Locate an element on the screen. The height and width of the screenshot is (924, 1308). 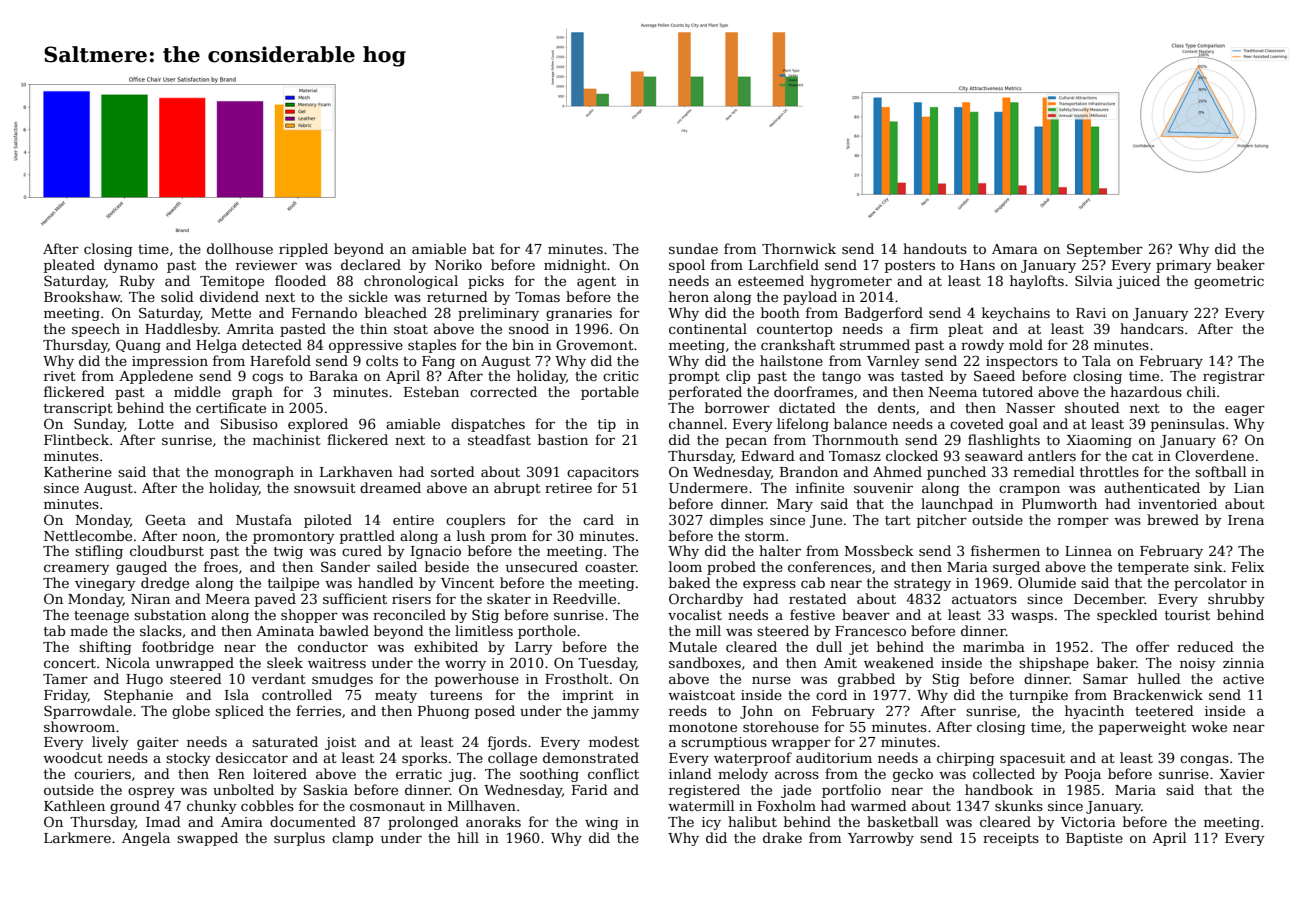
concert is located at coordinates (70, 663).
